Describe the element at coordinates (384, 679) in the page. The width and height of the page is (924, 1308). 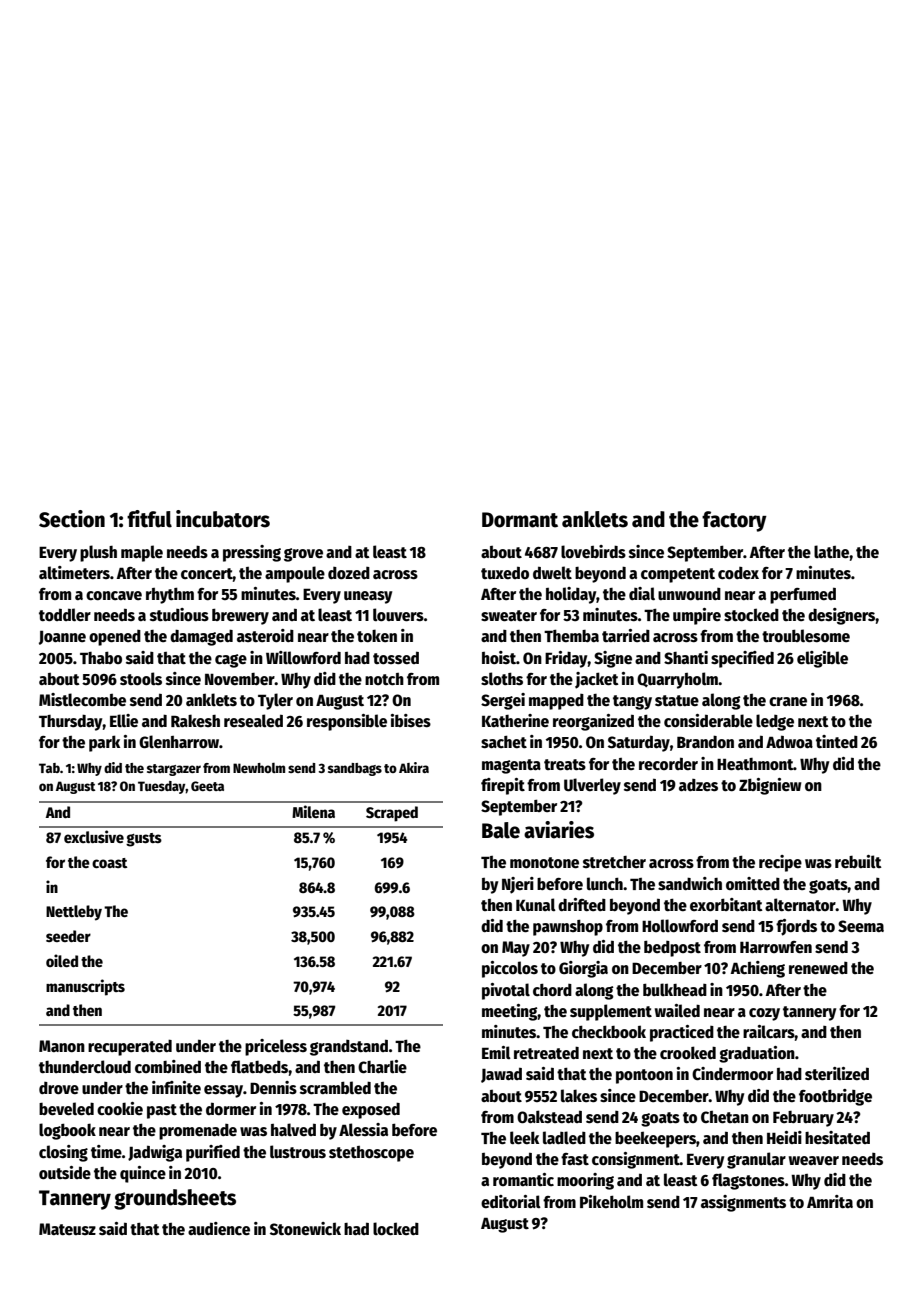
I see `notch` at that location.
